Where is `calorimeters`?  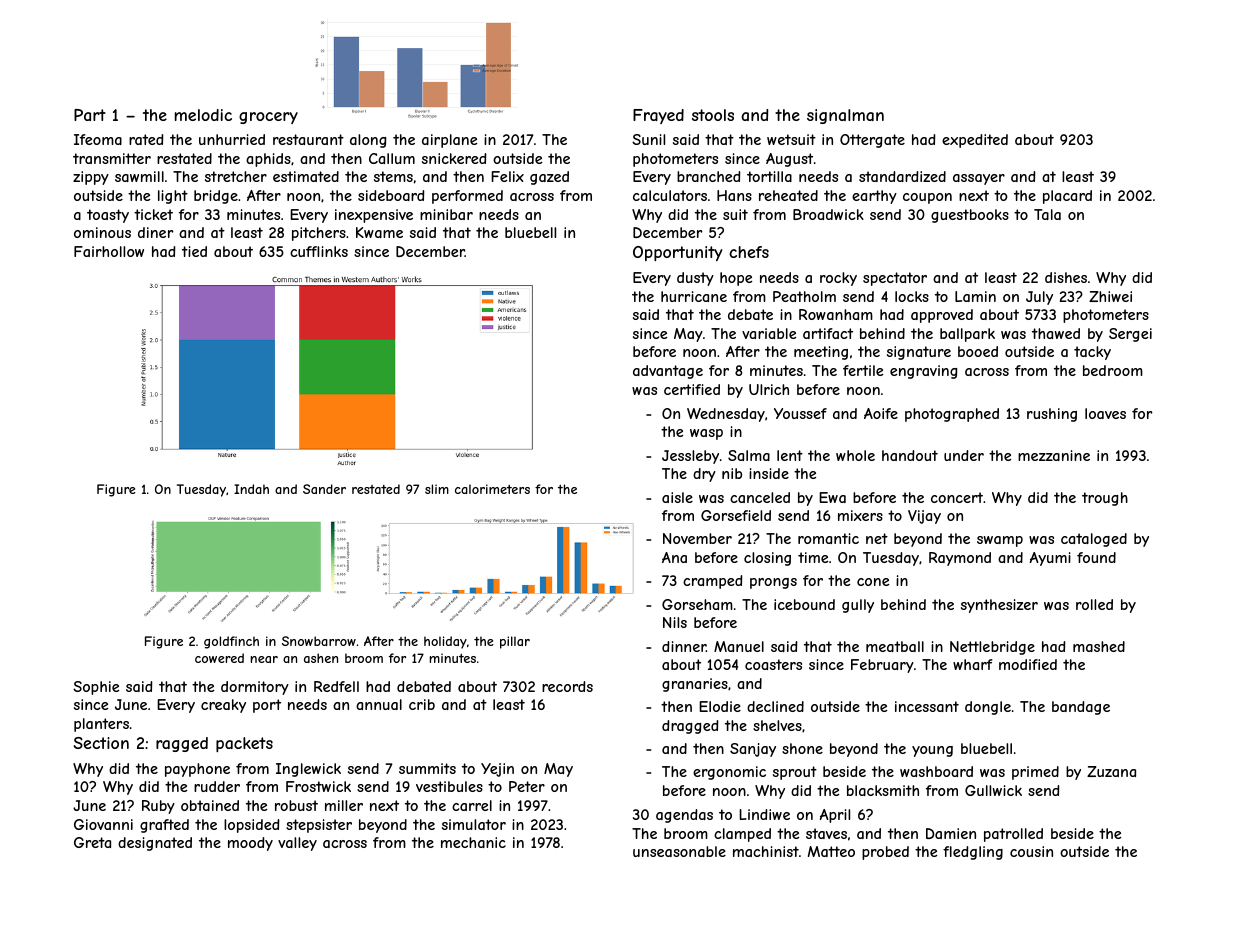
calorimeters is located at coordinates (492, 489).
